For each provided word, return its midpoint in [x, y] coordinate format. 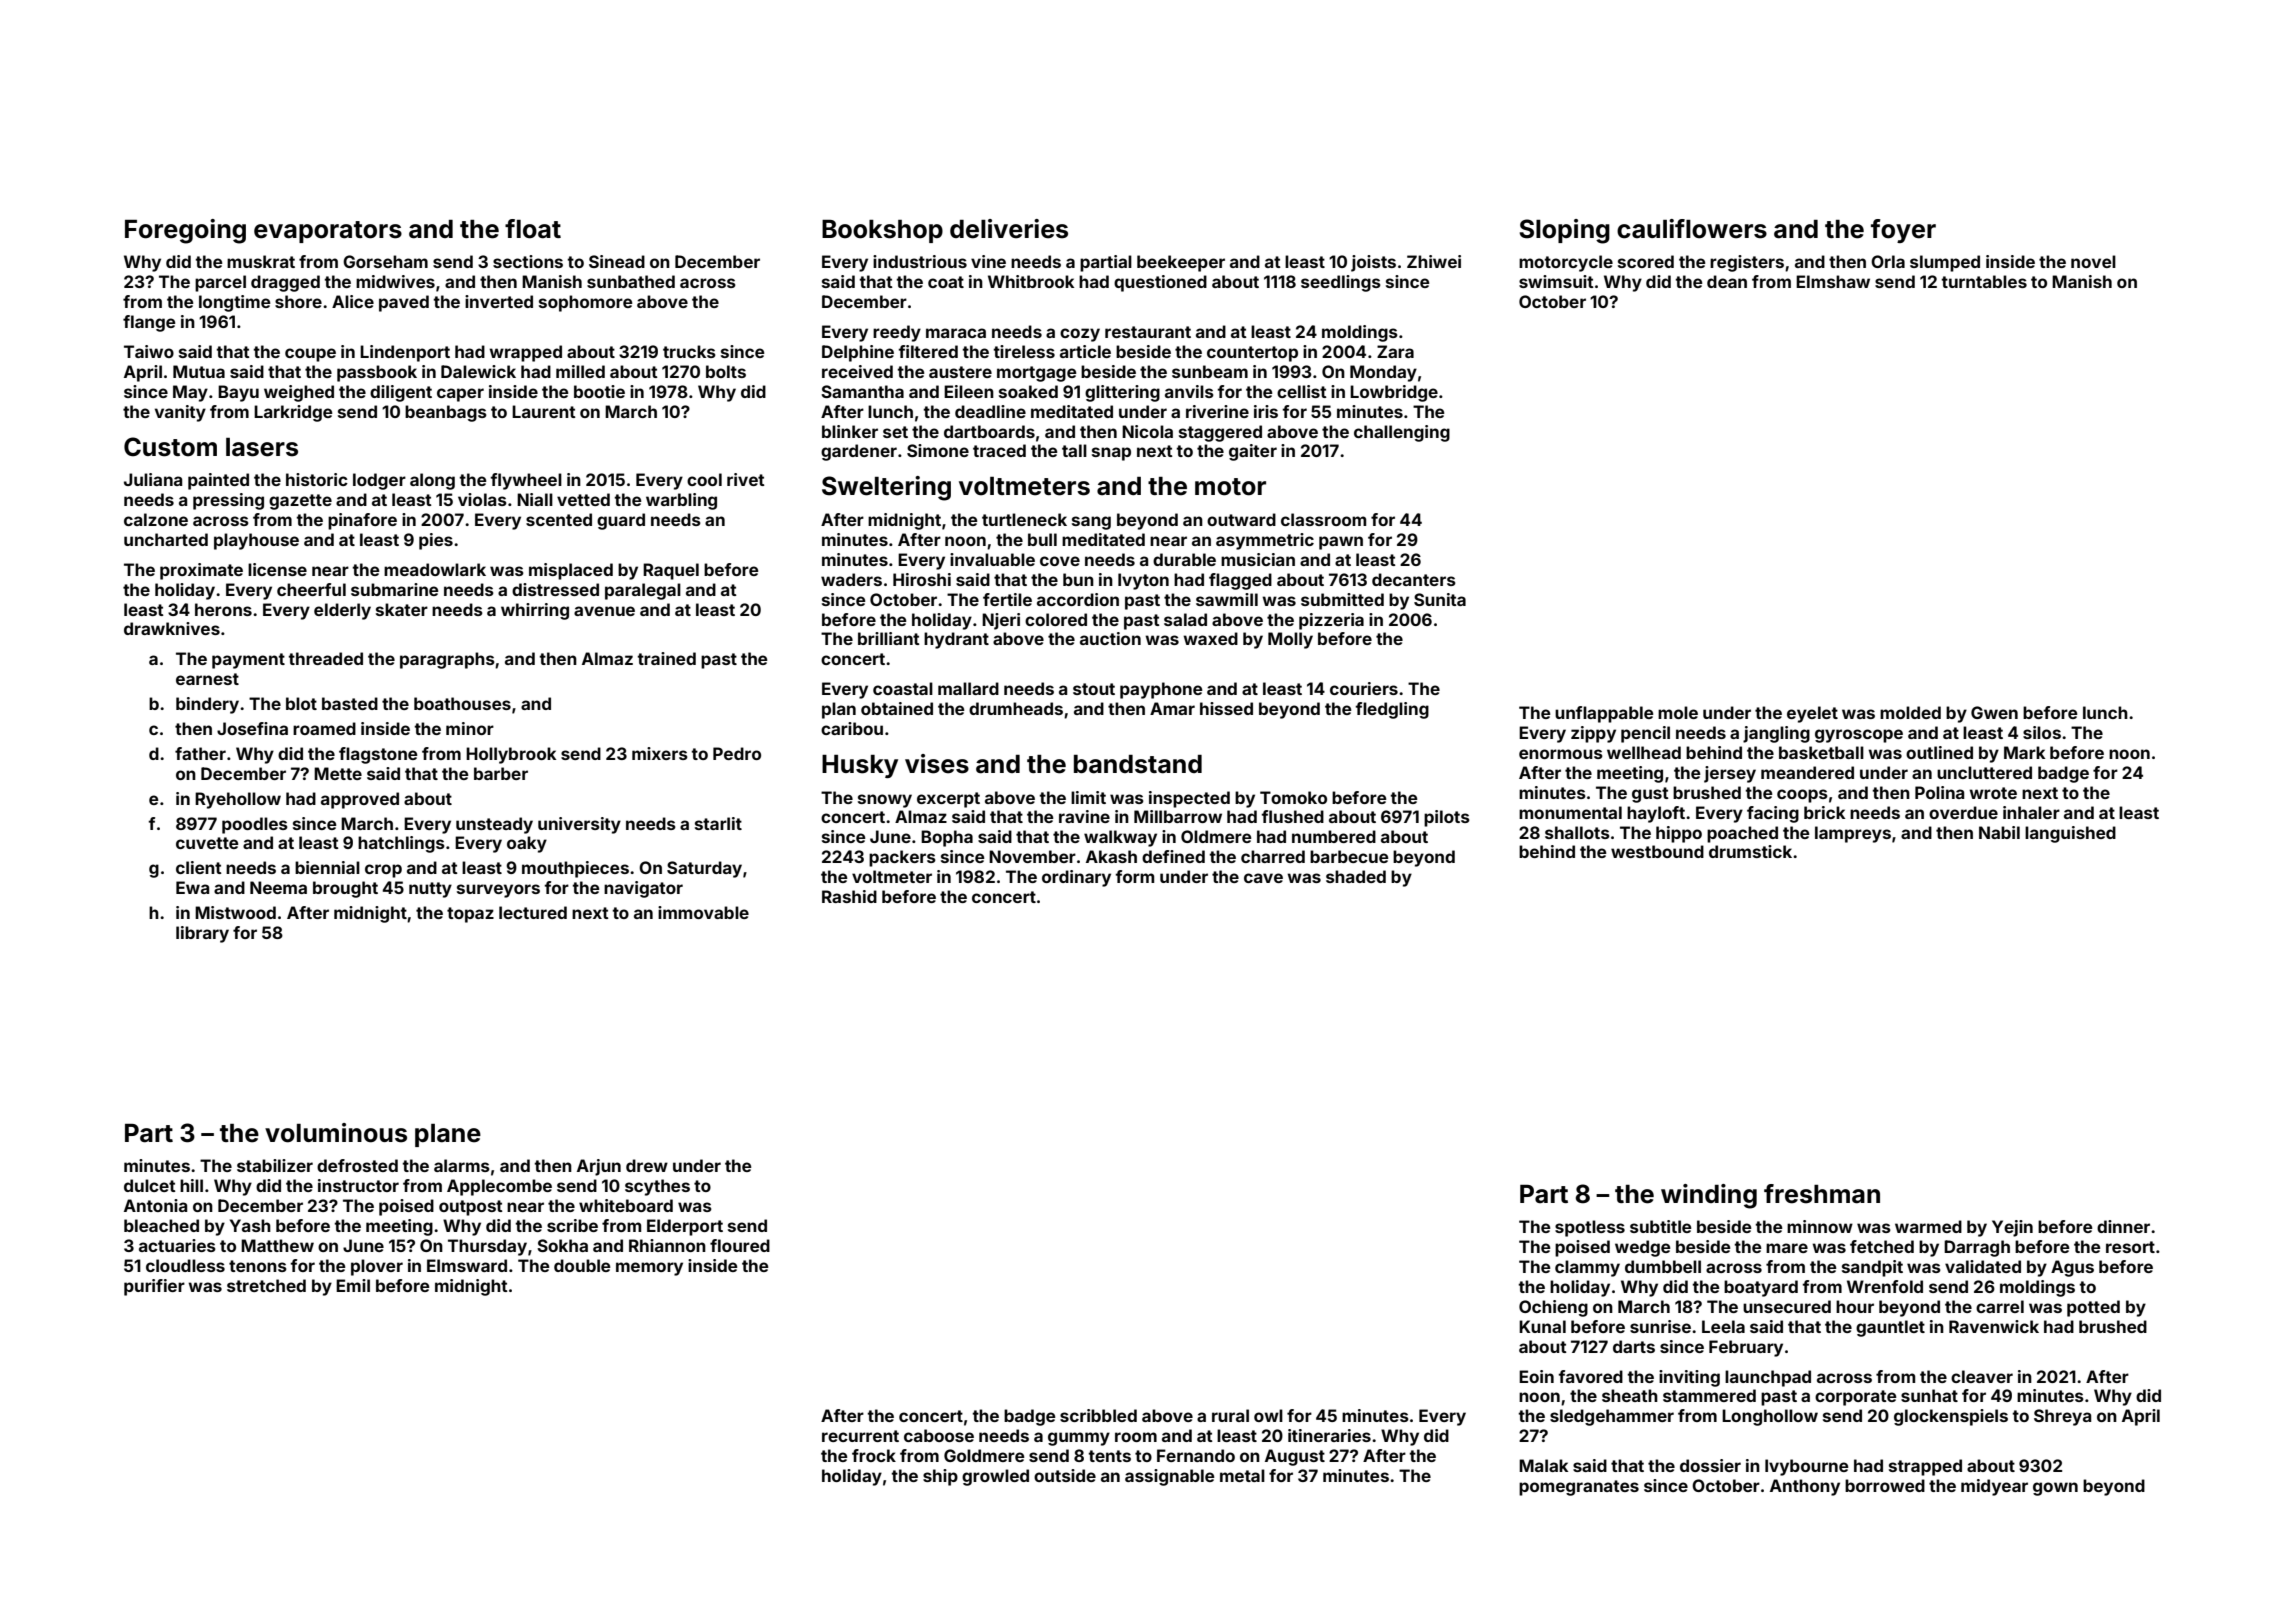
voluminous [336, 1133]
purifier [154, 1287]
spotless [1590, 1228]
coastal [903, 688]
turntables [1984, 281]
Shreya [2062, 1417]
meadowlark [435, 569]
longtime [235, 303]
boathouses [462, 703]
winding [1709, 1196]
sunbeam [1210, 371]
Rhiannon [667, 1245]
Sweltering [886, 488]
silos [2042, 732]
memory [649, 1269]
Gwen [1994, 712]
